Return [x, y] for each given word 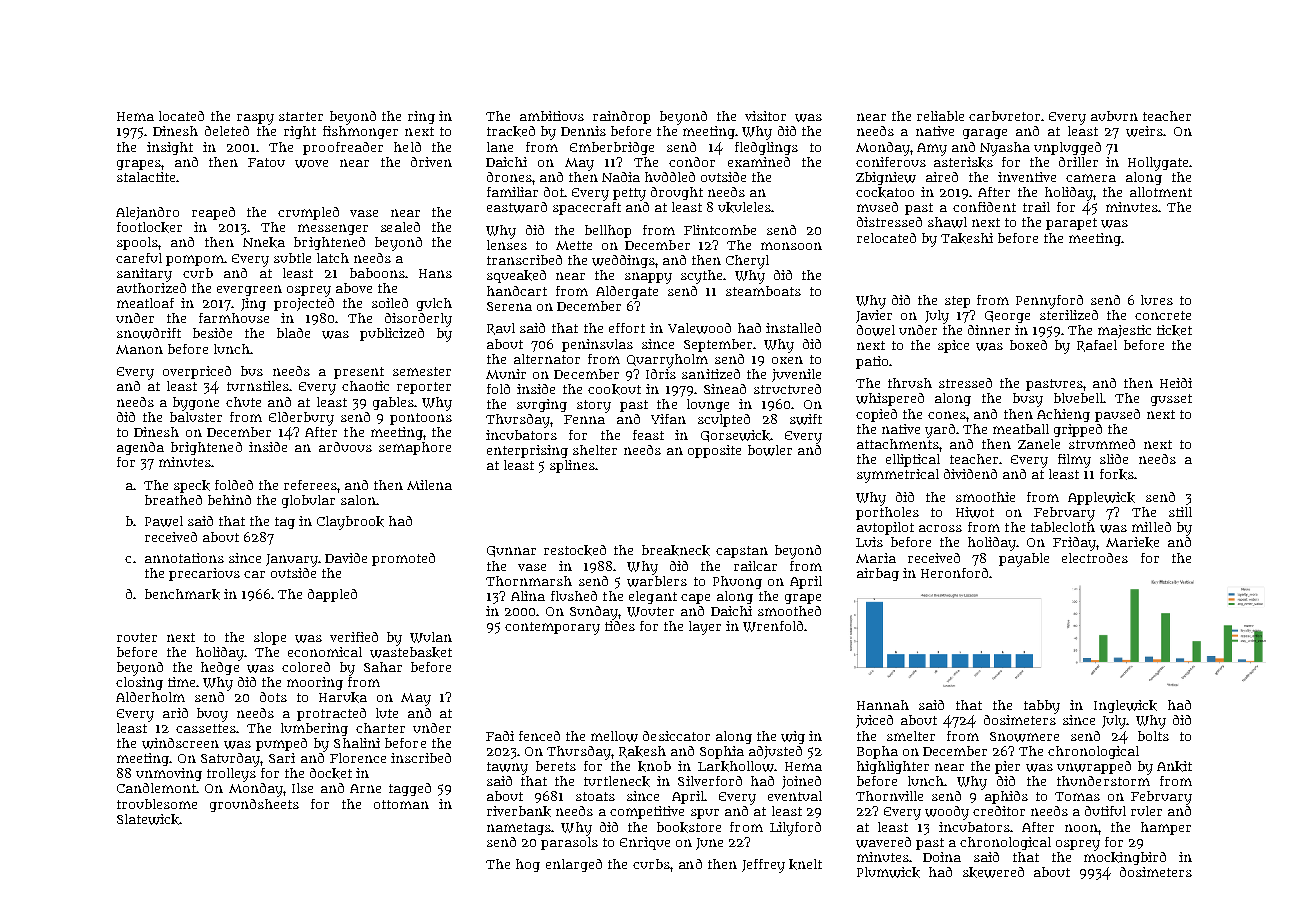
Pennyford [1049, 302]
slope [270, 638]
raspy [255, 119]
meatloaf [145, 303]
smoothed [789, 611]
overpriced [197, 372]
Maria [876, 558]
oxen [787, 360]
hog [528, 865]
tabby [1042, 707]
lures [1157, 300]
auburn [1114, 116]
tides [620, 626]
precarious [204, 574]
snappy [648, 278]
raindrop [621, 117]
